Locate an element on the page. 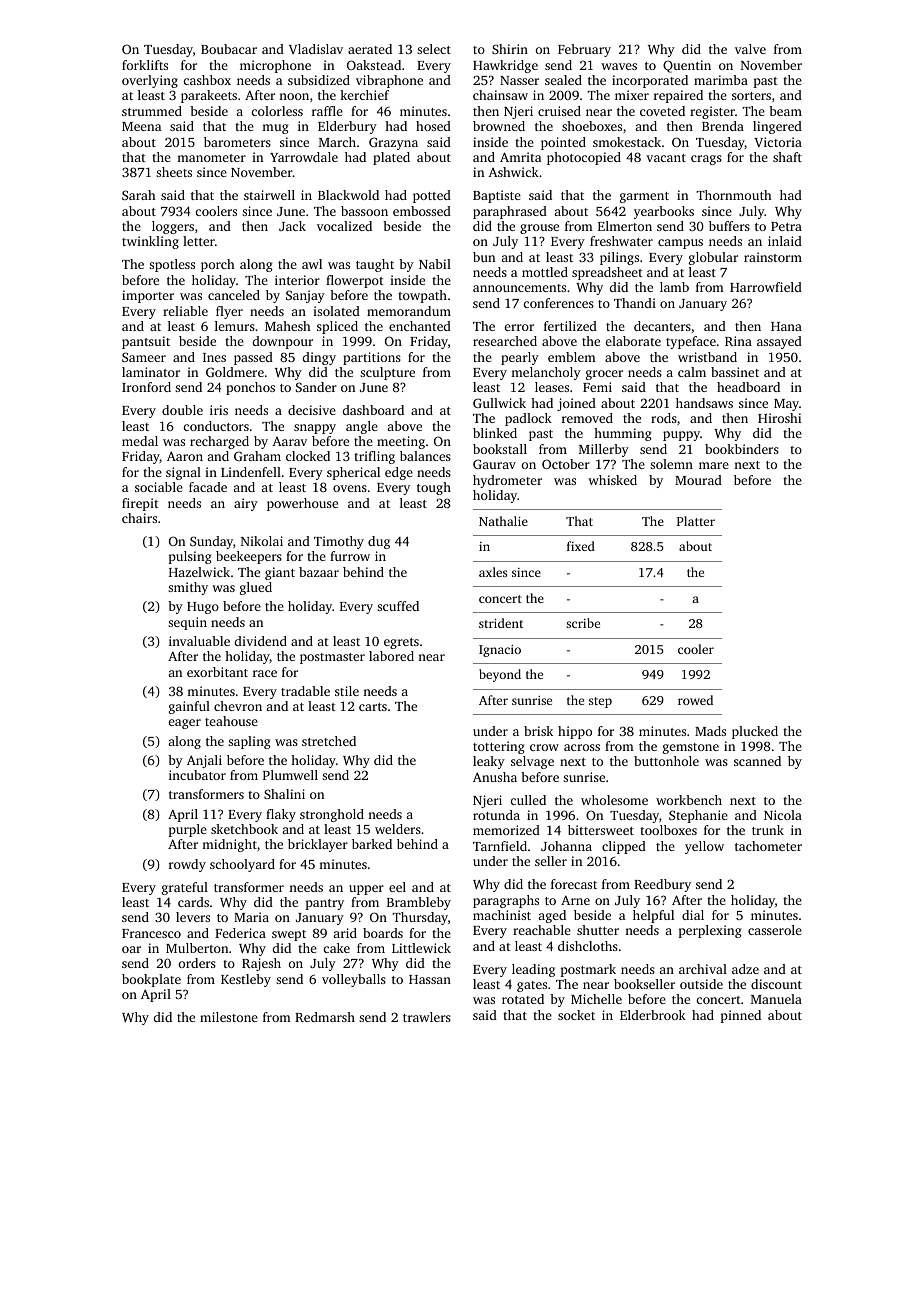 Image resolution: width=924 pixels, height=1308 pixels. sealed is located at coordinates (563, 80).
